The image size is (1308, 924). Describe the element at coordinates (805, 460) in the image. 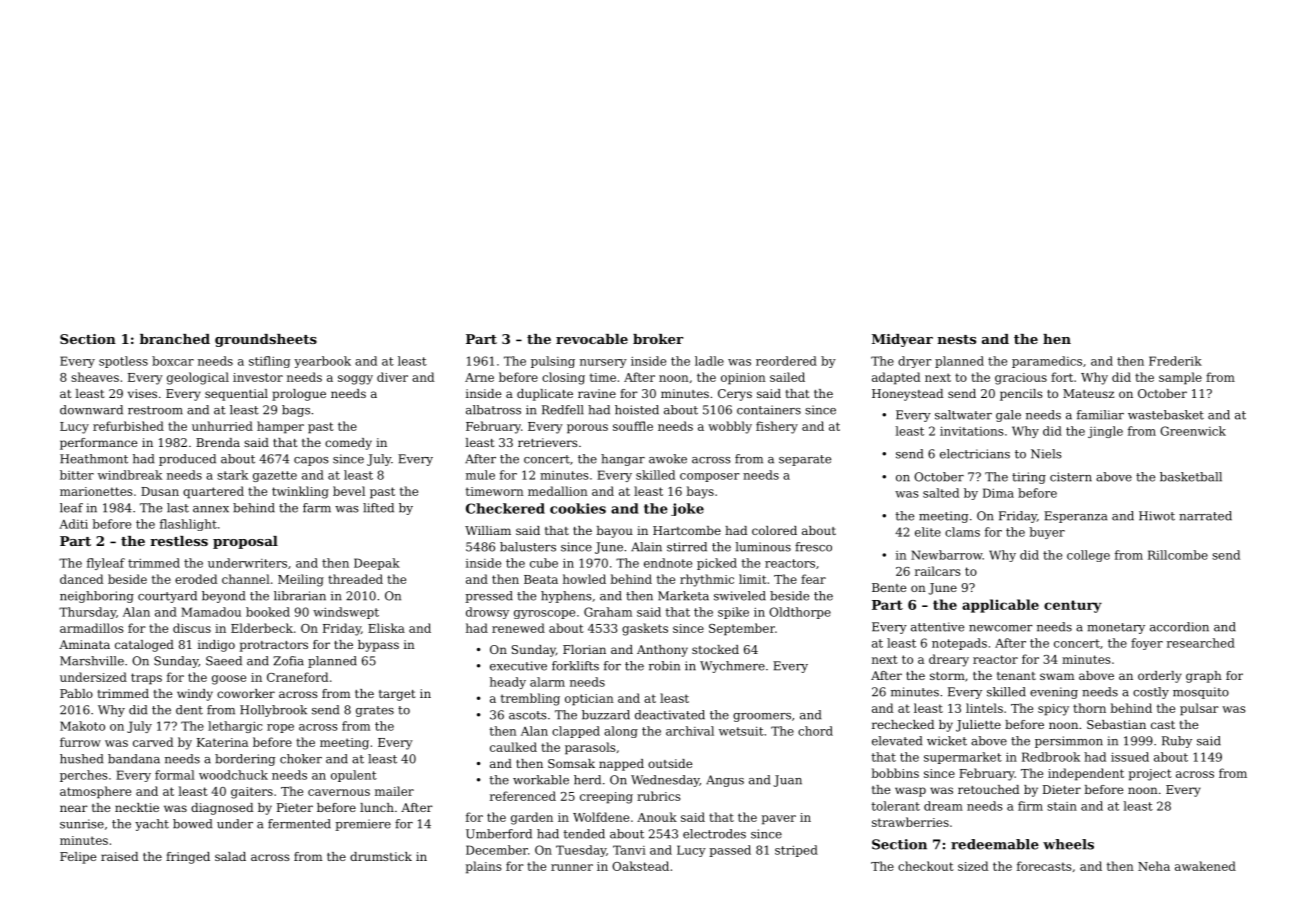

I see `separate` at that location.
